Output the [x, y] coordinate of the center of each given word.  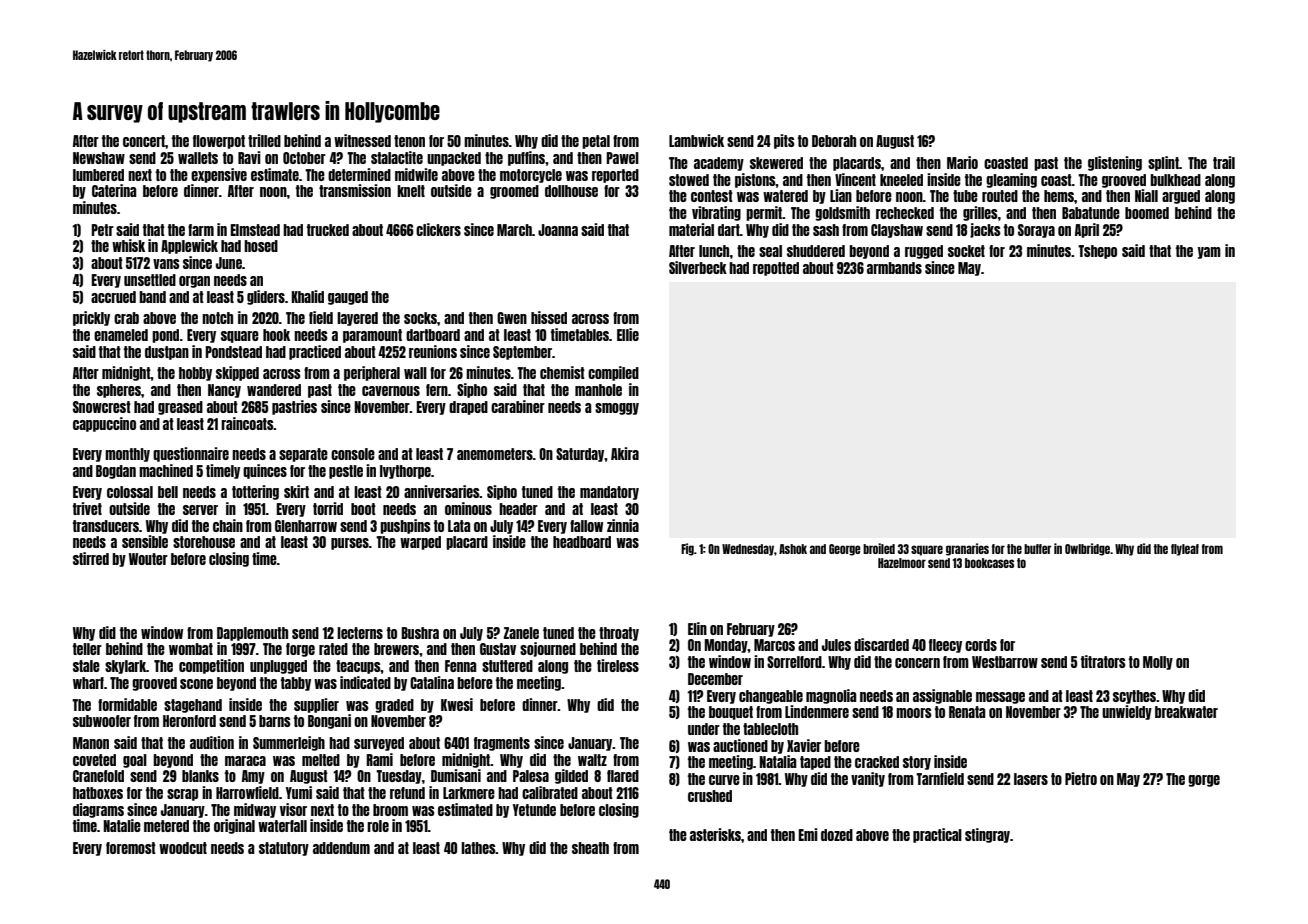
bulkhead [1175, 180]
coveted [94, 760]
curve [724, 780]
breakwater [1186, 712]
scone [196, 684]
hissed [549, 317]
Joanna [558, 230]
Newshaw [99, 158]
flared [623, 776]
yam [1209, 253]
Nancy [224, 391]
